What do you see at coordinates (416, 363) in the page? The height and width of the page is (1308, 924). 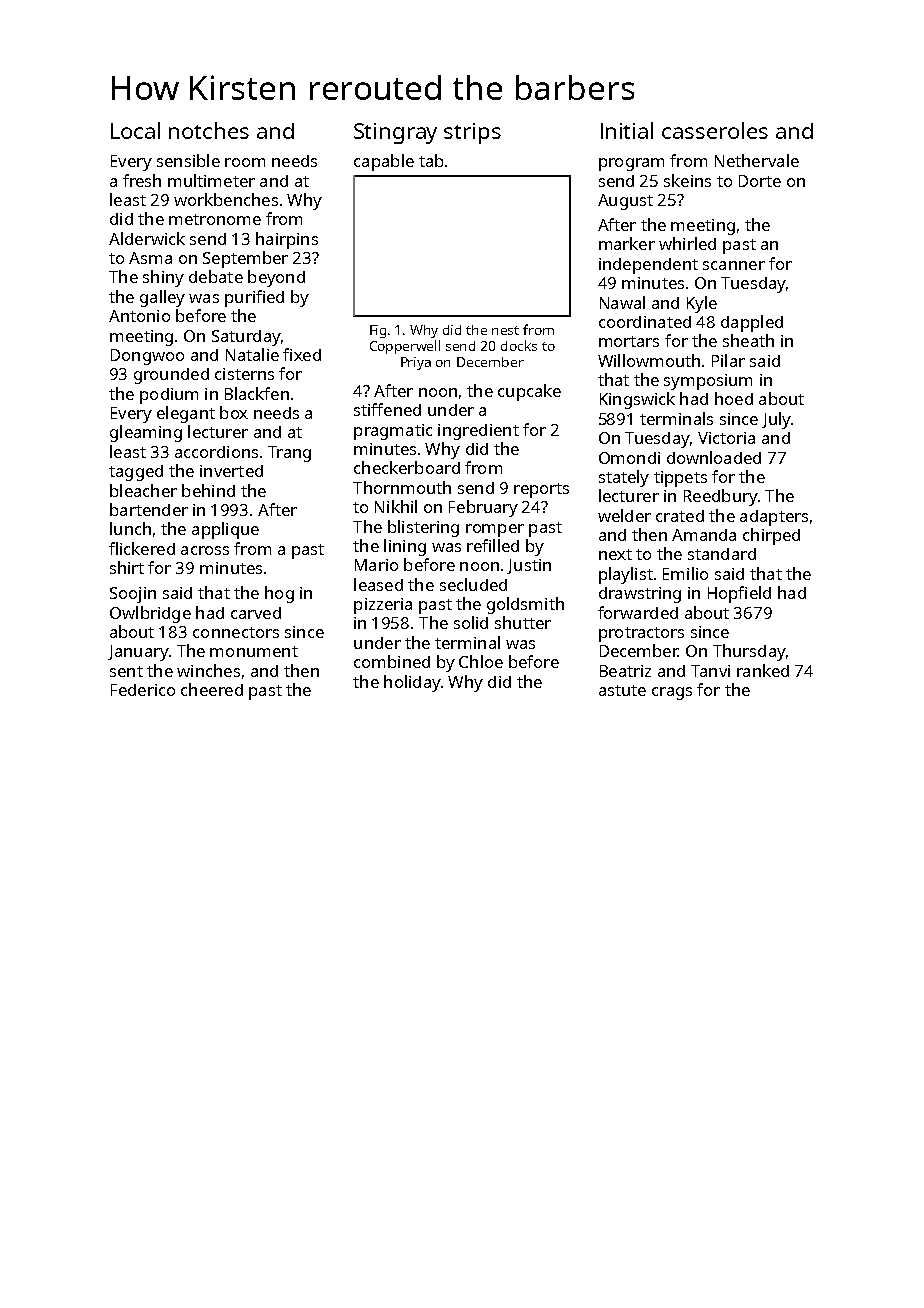 I see `Priya` at bounding box center [416, 363].
